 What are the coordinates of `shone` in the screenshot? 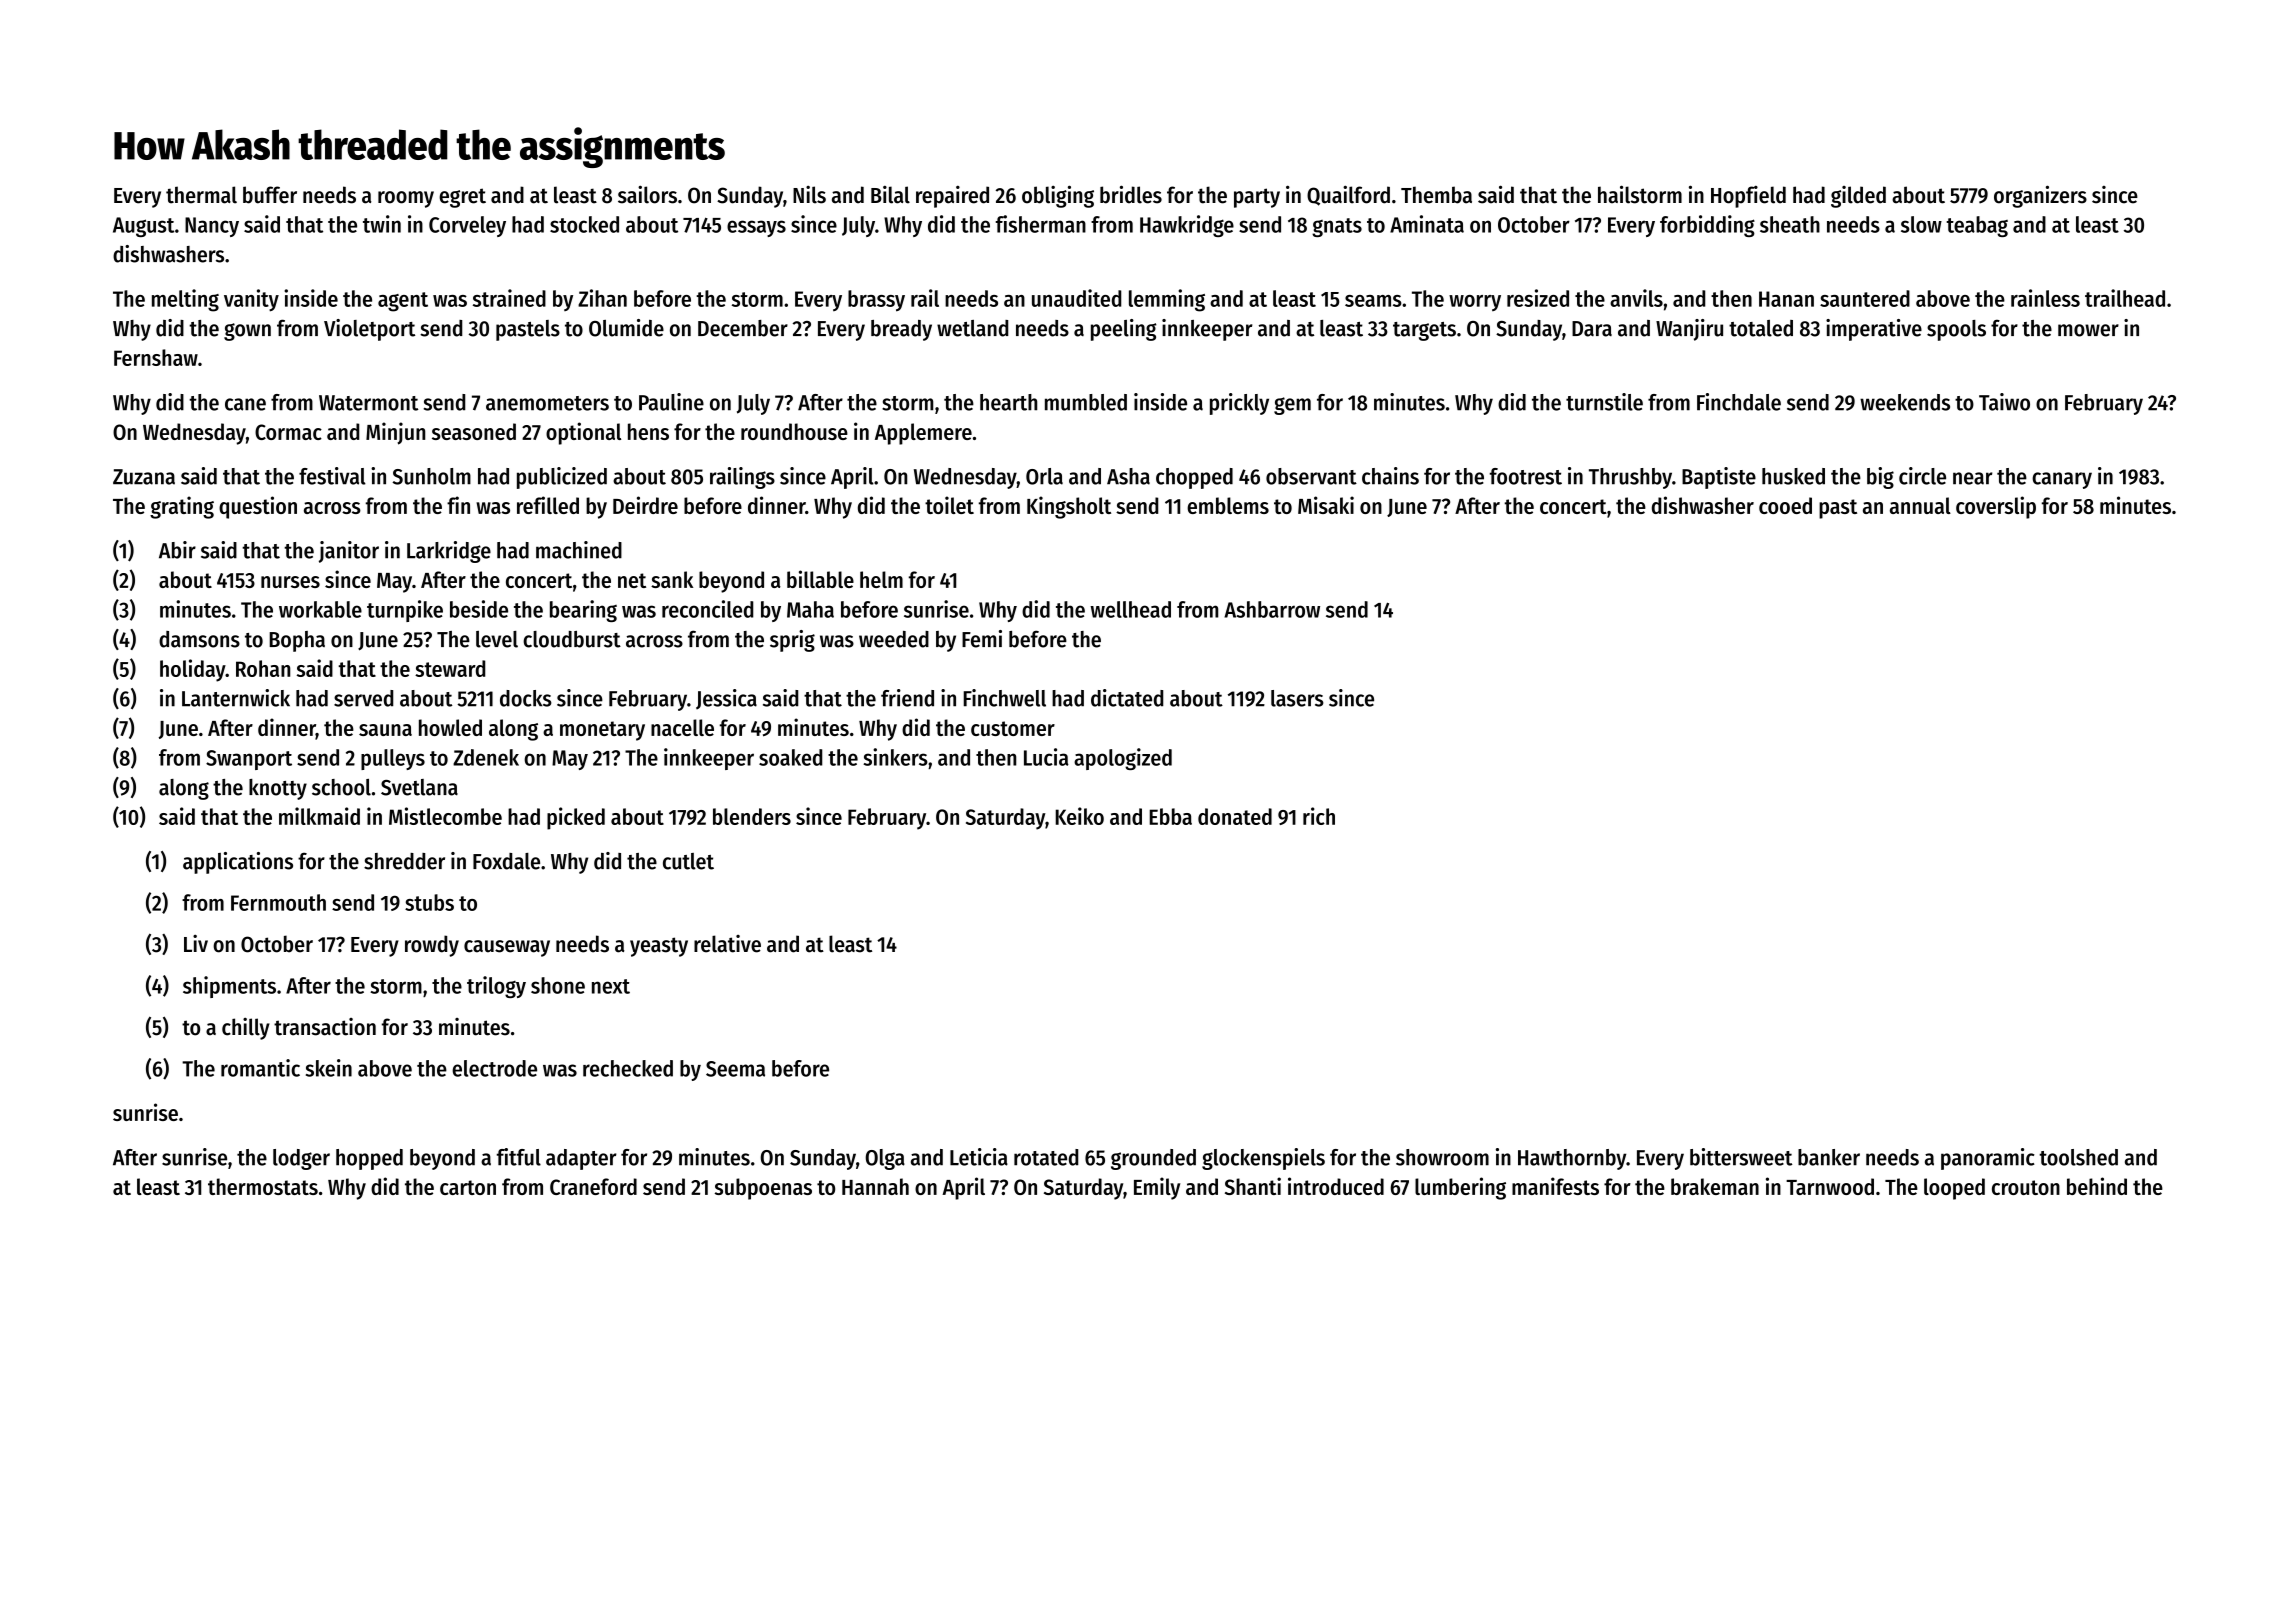 It's located at (558, 985).
